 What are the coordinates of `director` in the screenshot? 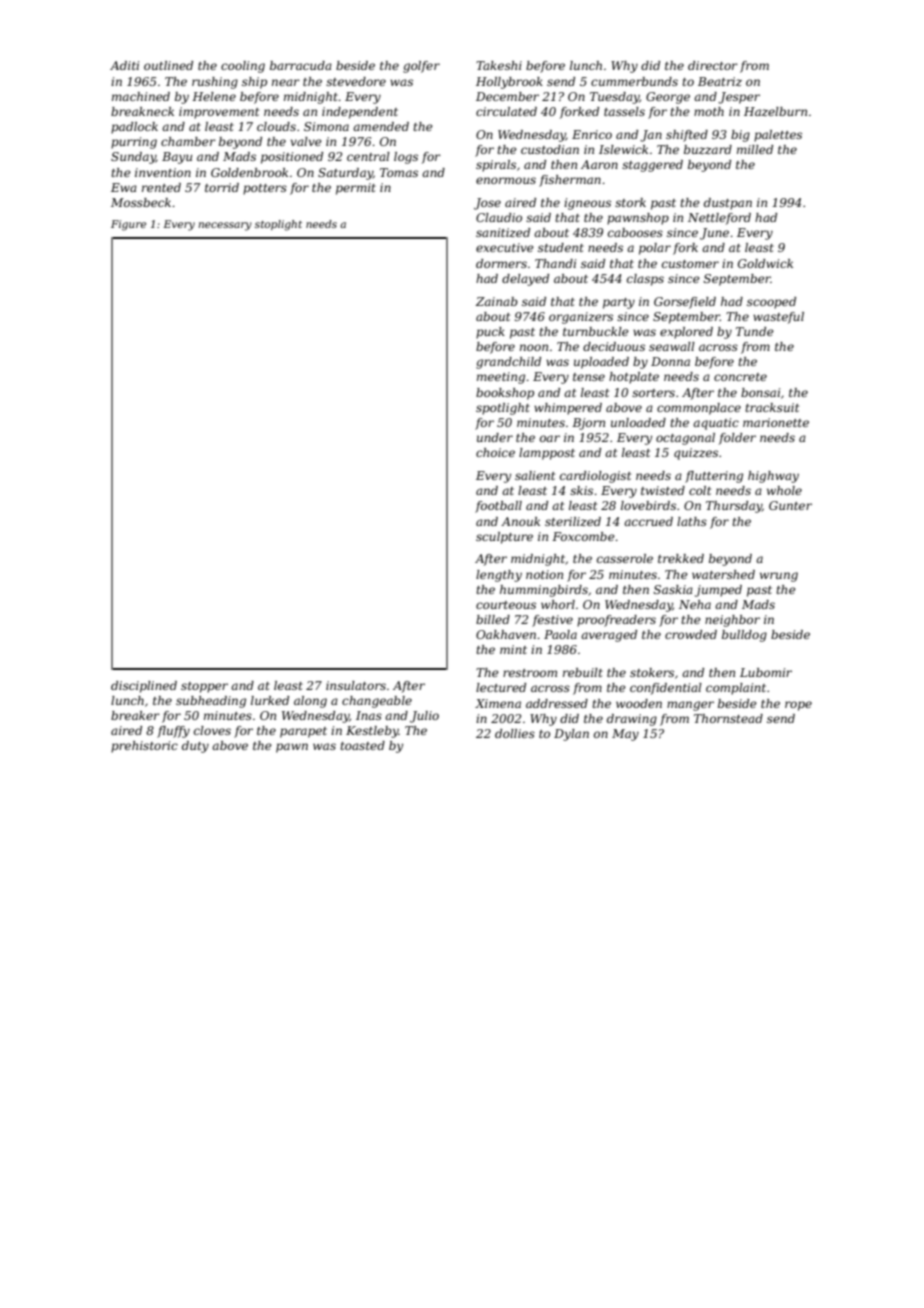 It's located at (713, 65).
